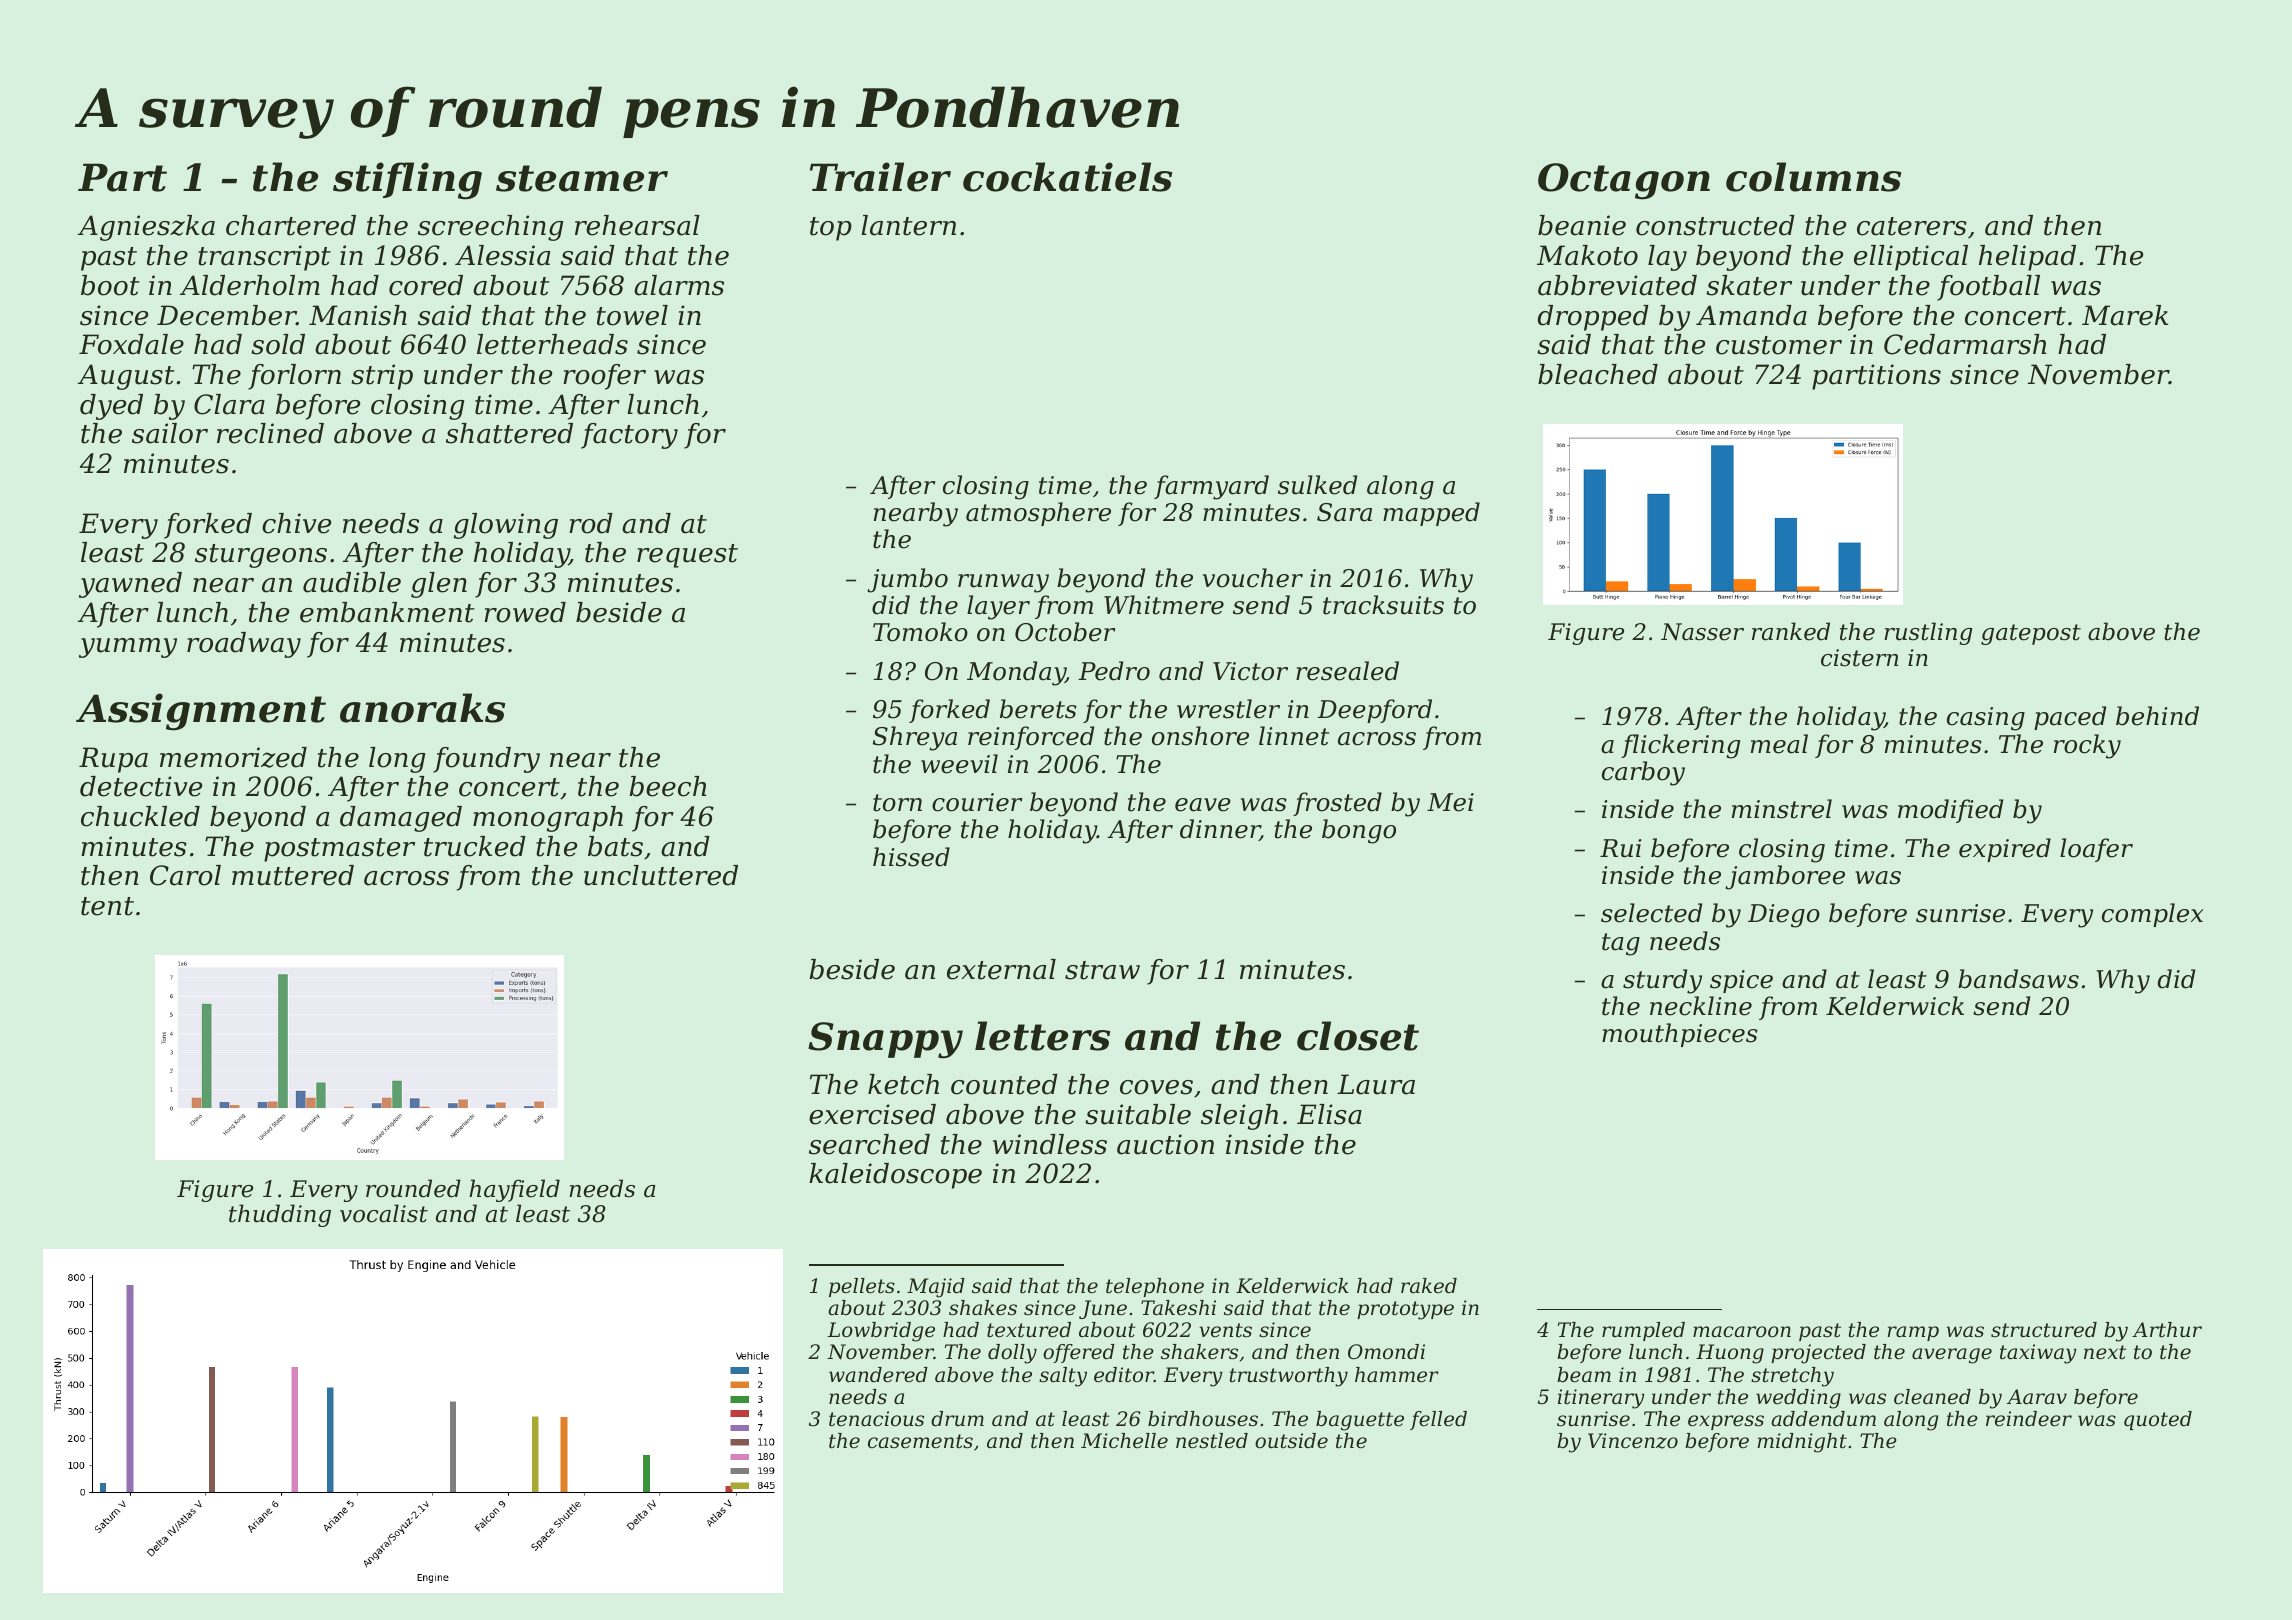 Image resolution: width=2292 pixels, height=1620 pixels. What do you see at coordinates (1779, 345) in the screenshot?
I see `customer` at bounding box center [1779, 345].
